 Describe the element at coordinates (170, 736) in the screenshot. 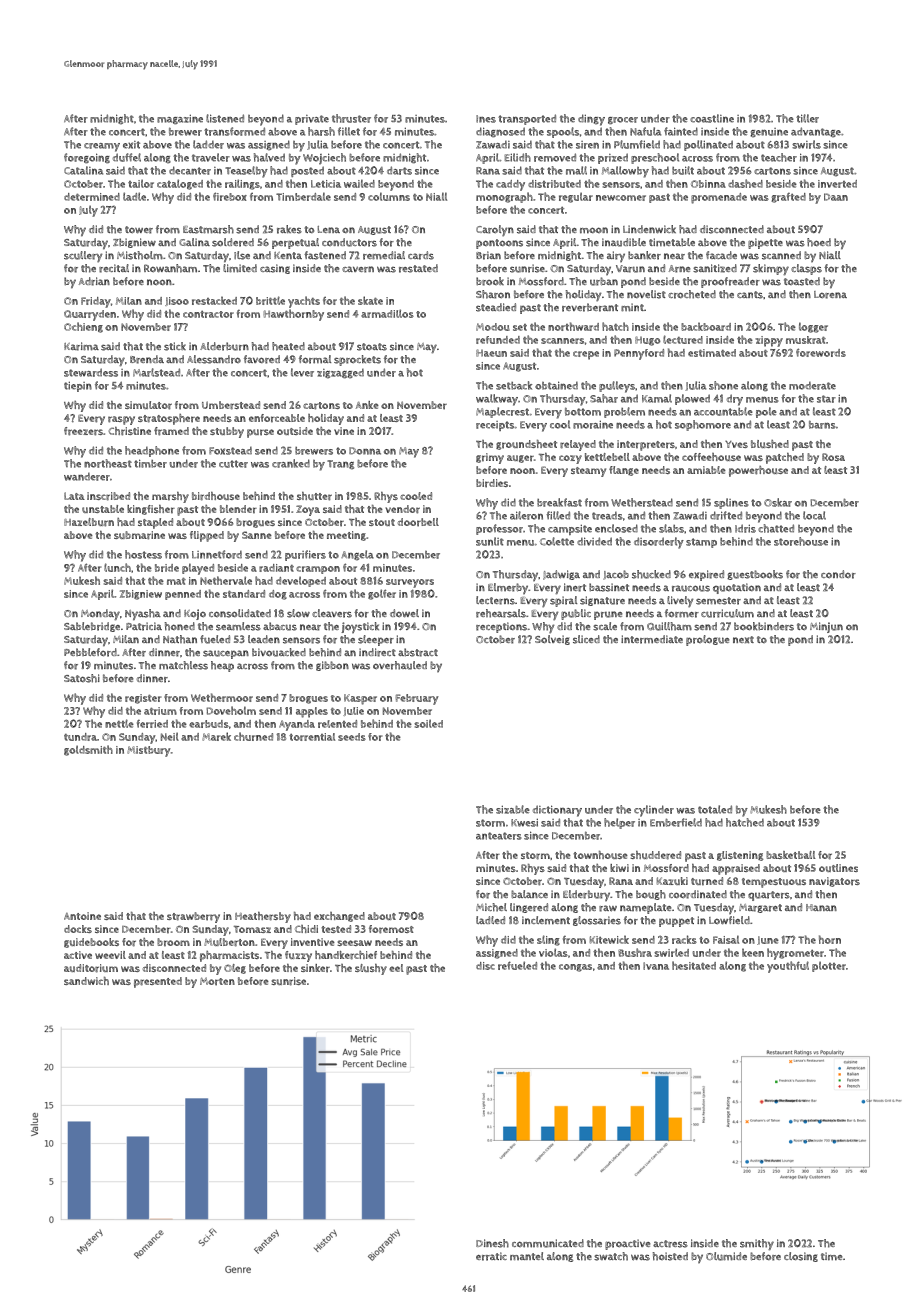

I see `Neil` at that location.
